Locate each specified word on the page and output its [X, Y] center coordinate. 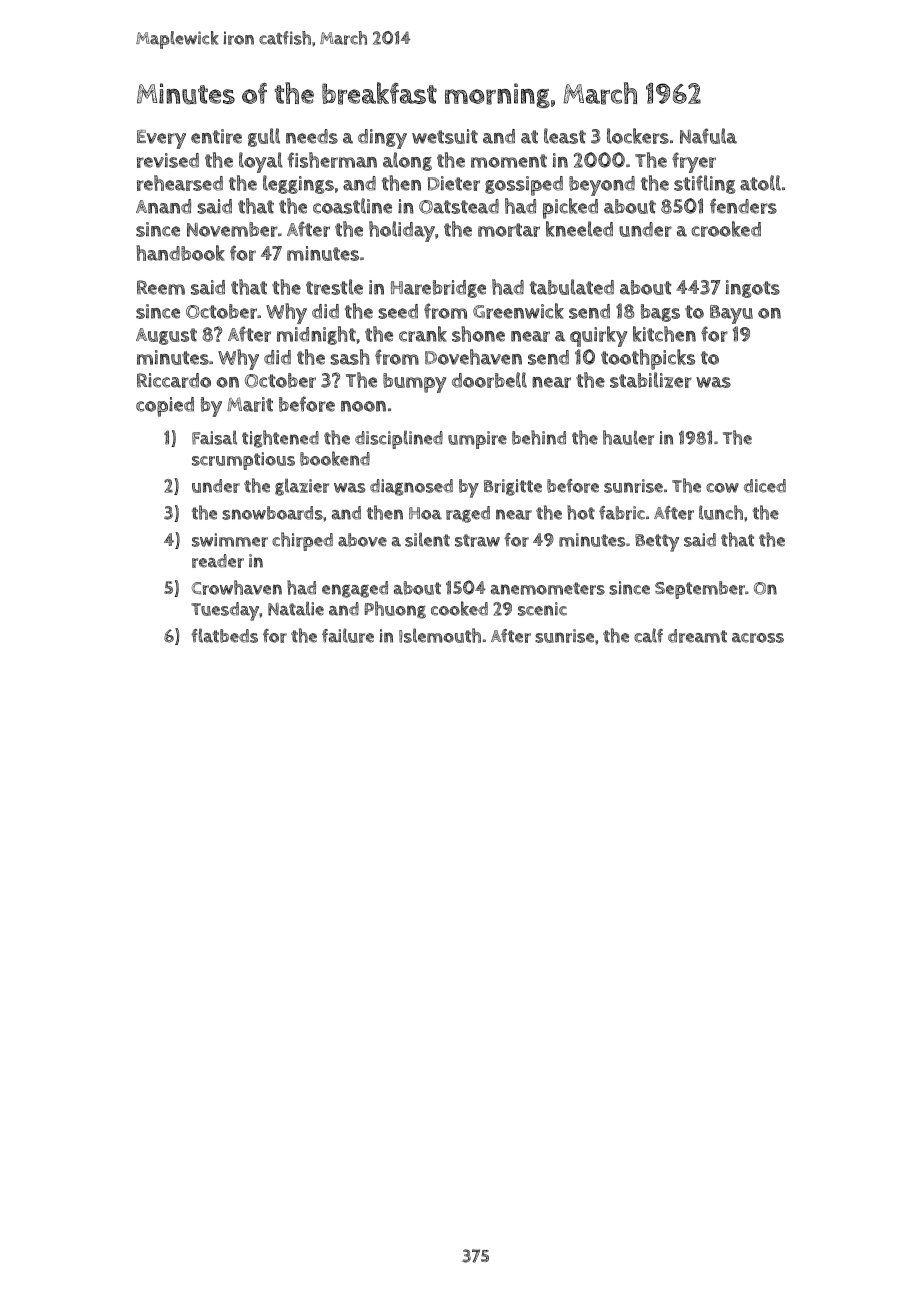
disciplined [399, 439]
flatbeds [224, 635]
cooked [459, 608]
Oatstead [459, 206]
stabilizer [651, 380]
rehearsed [180, 183]
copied [165, 407]
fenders [743, 206]
